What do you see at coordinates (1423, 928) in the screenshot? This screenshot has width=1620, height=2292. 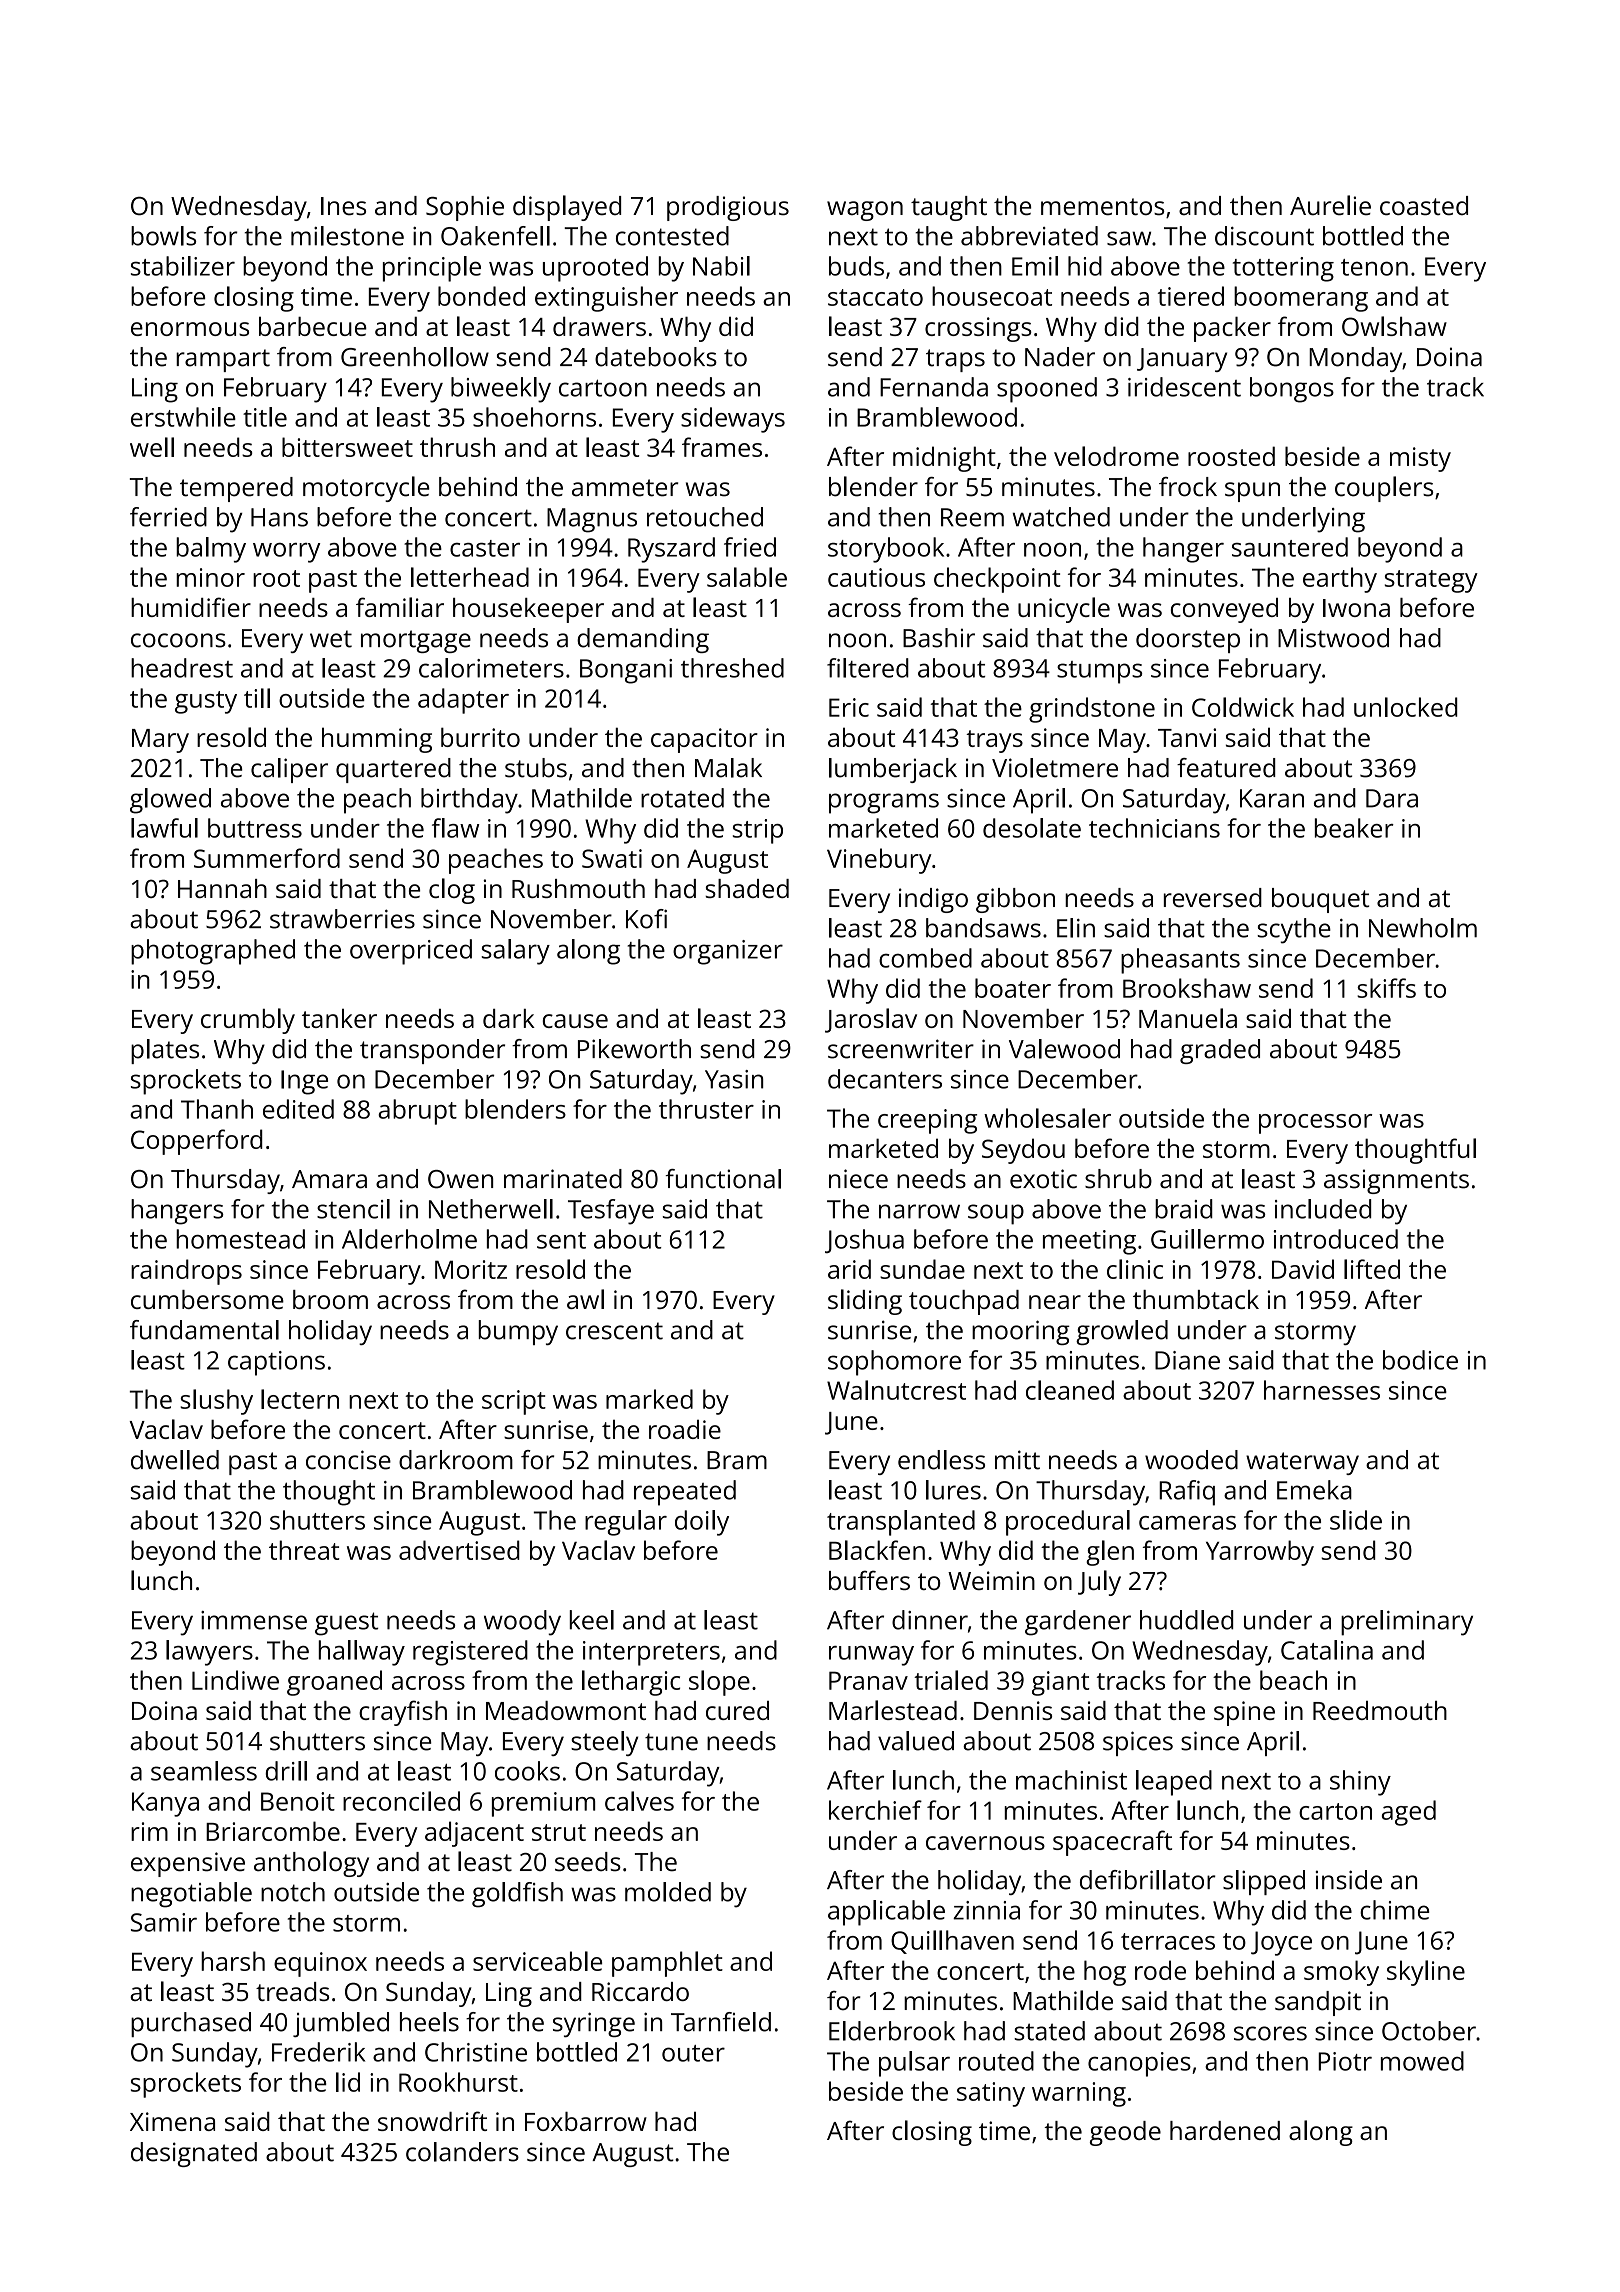 I see `Newholm` at bounding box center [1423, 928].
